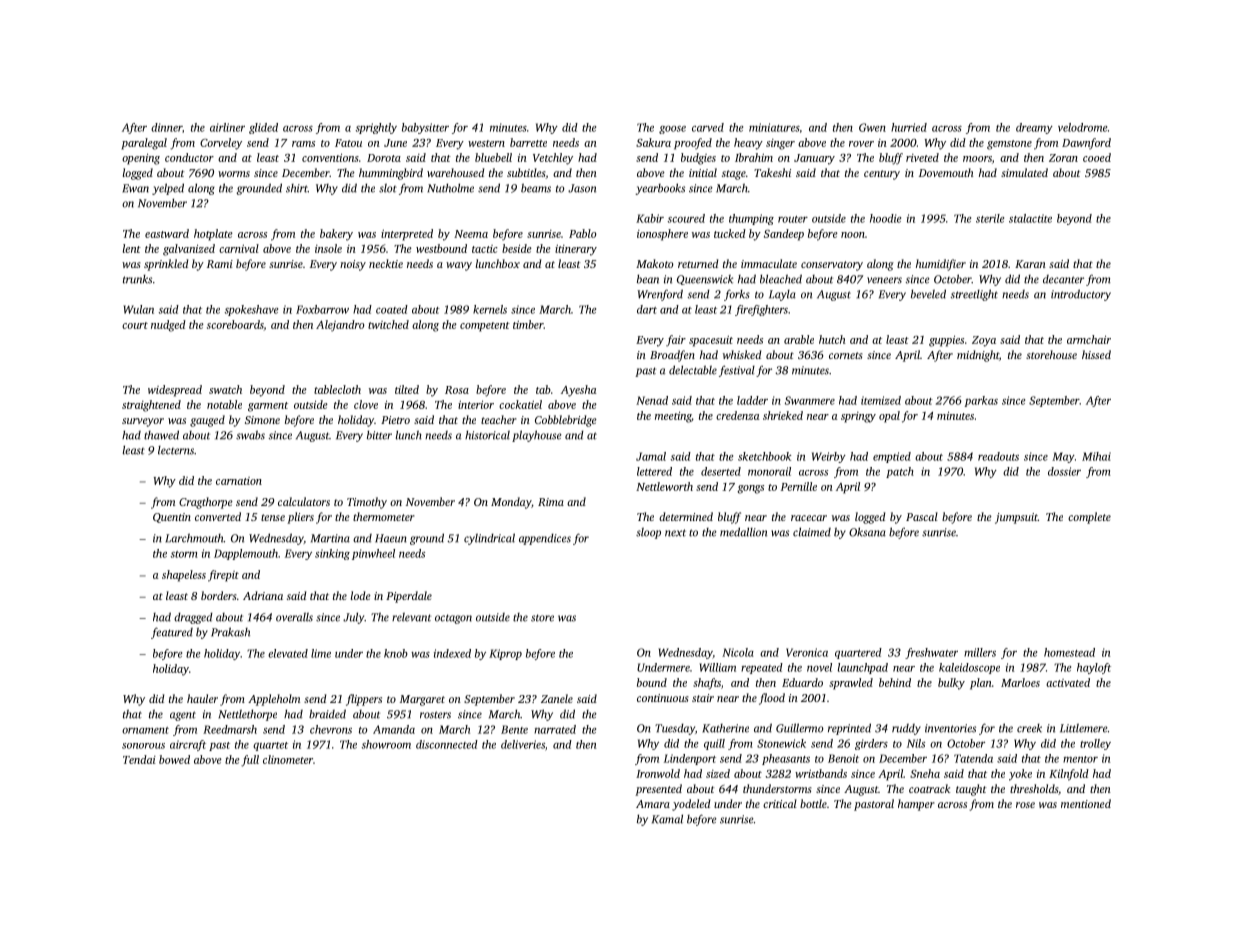  Describe the element at coordinates (499, 419) in the image. I see `teacher` at that location.
